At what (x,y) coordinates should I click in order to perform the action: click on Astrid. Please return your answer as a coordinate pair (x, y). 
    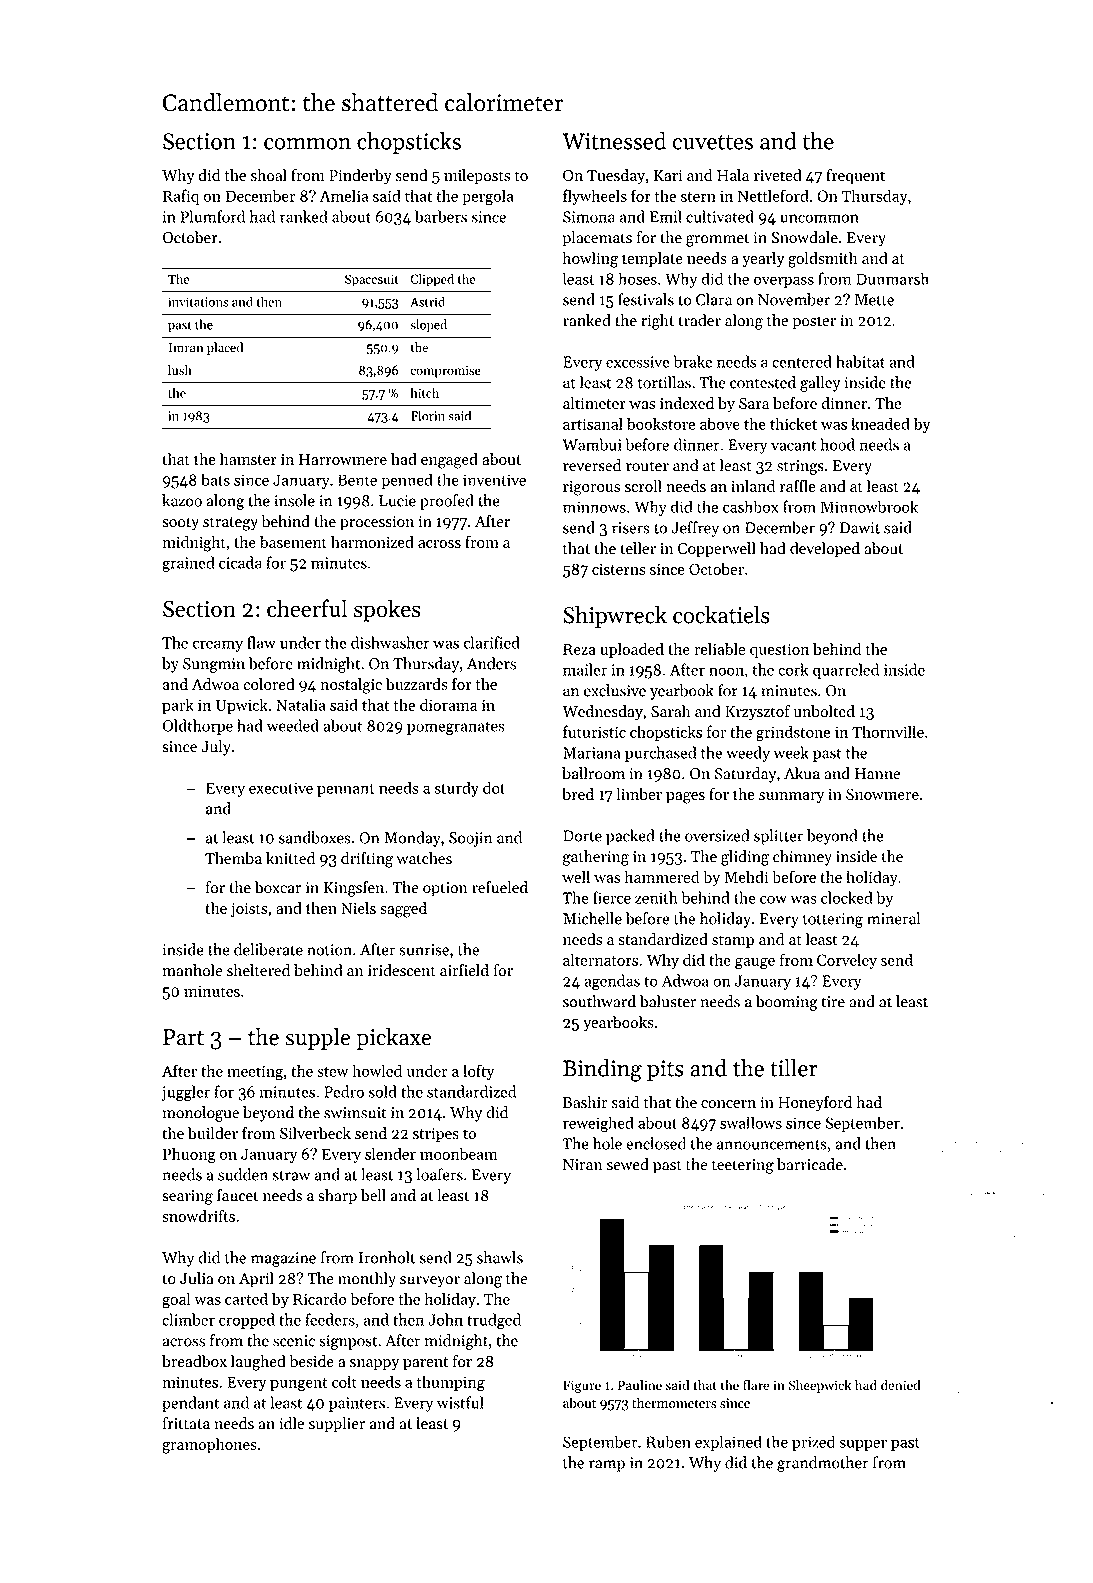
    Looking at the image, I should click on (427, 301).
